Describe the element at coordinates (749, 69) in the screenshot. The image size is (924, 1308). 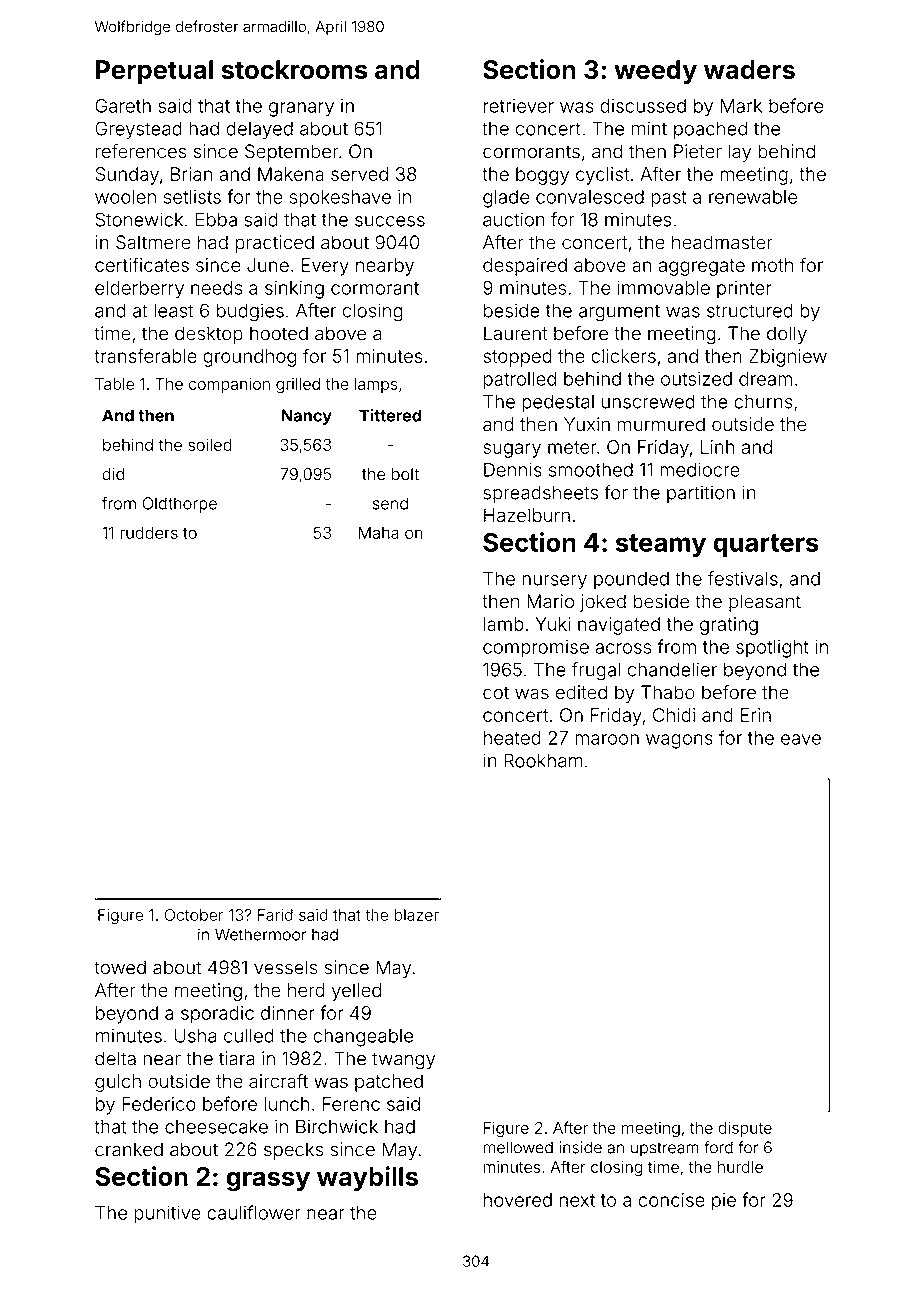
I see `waders` at that location.
